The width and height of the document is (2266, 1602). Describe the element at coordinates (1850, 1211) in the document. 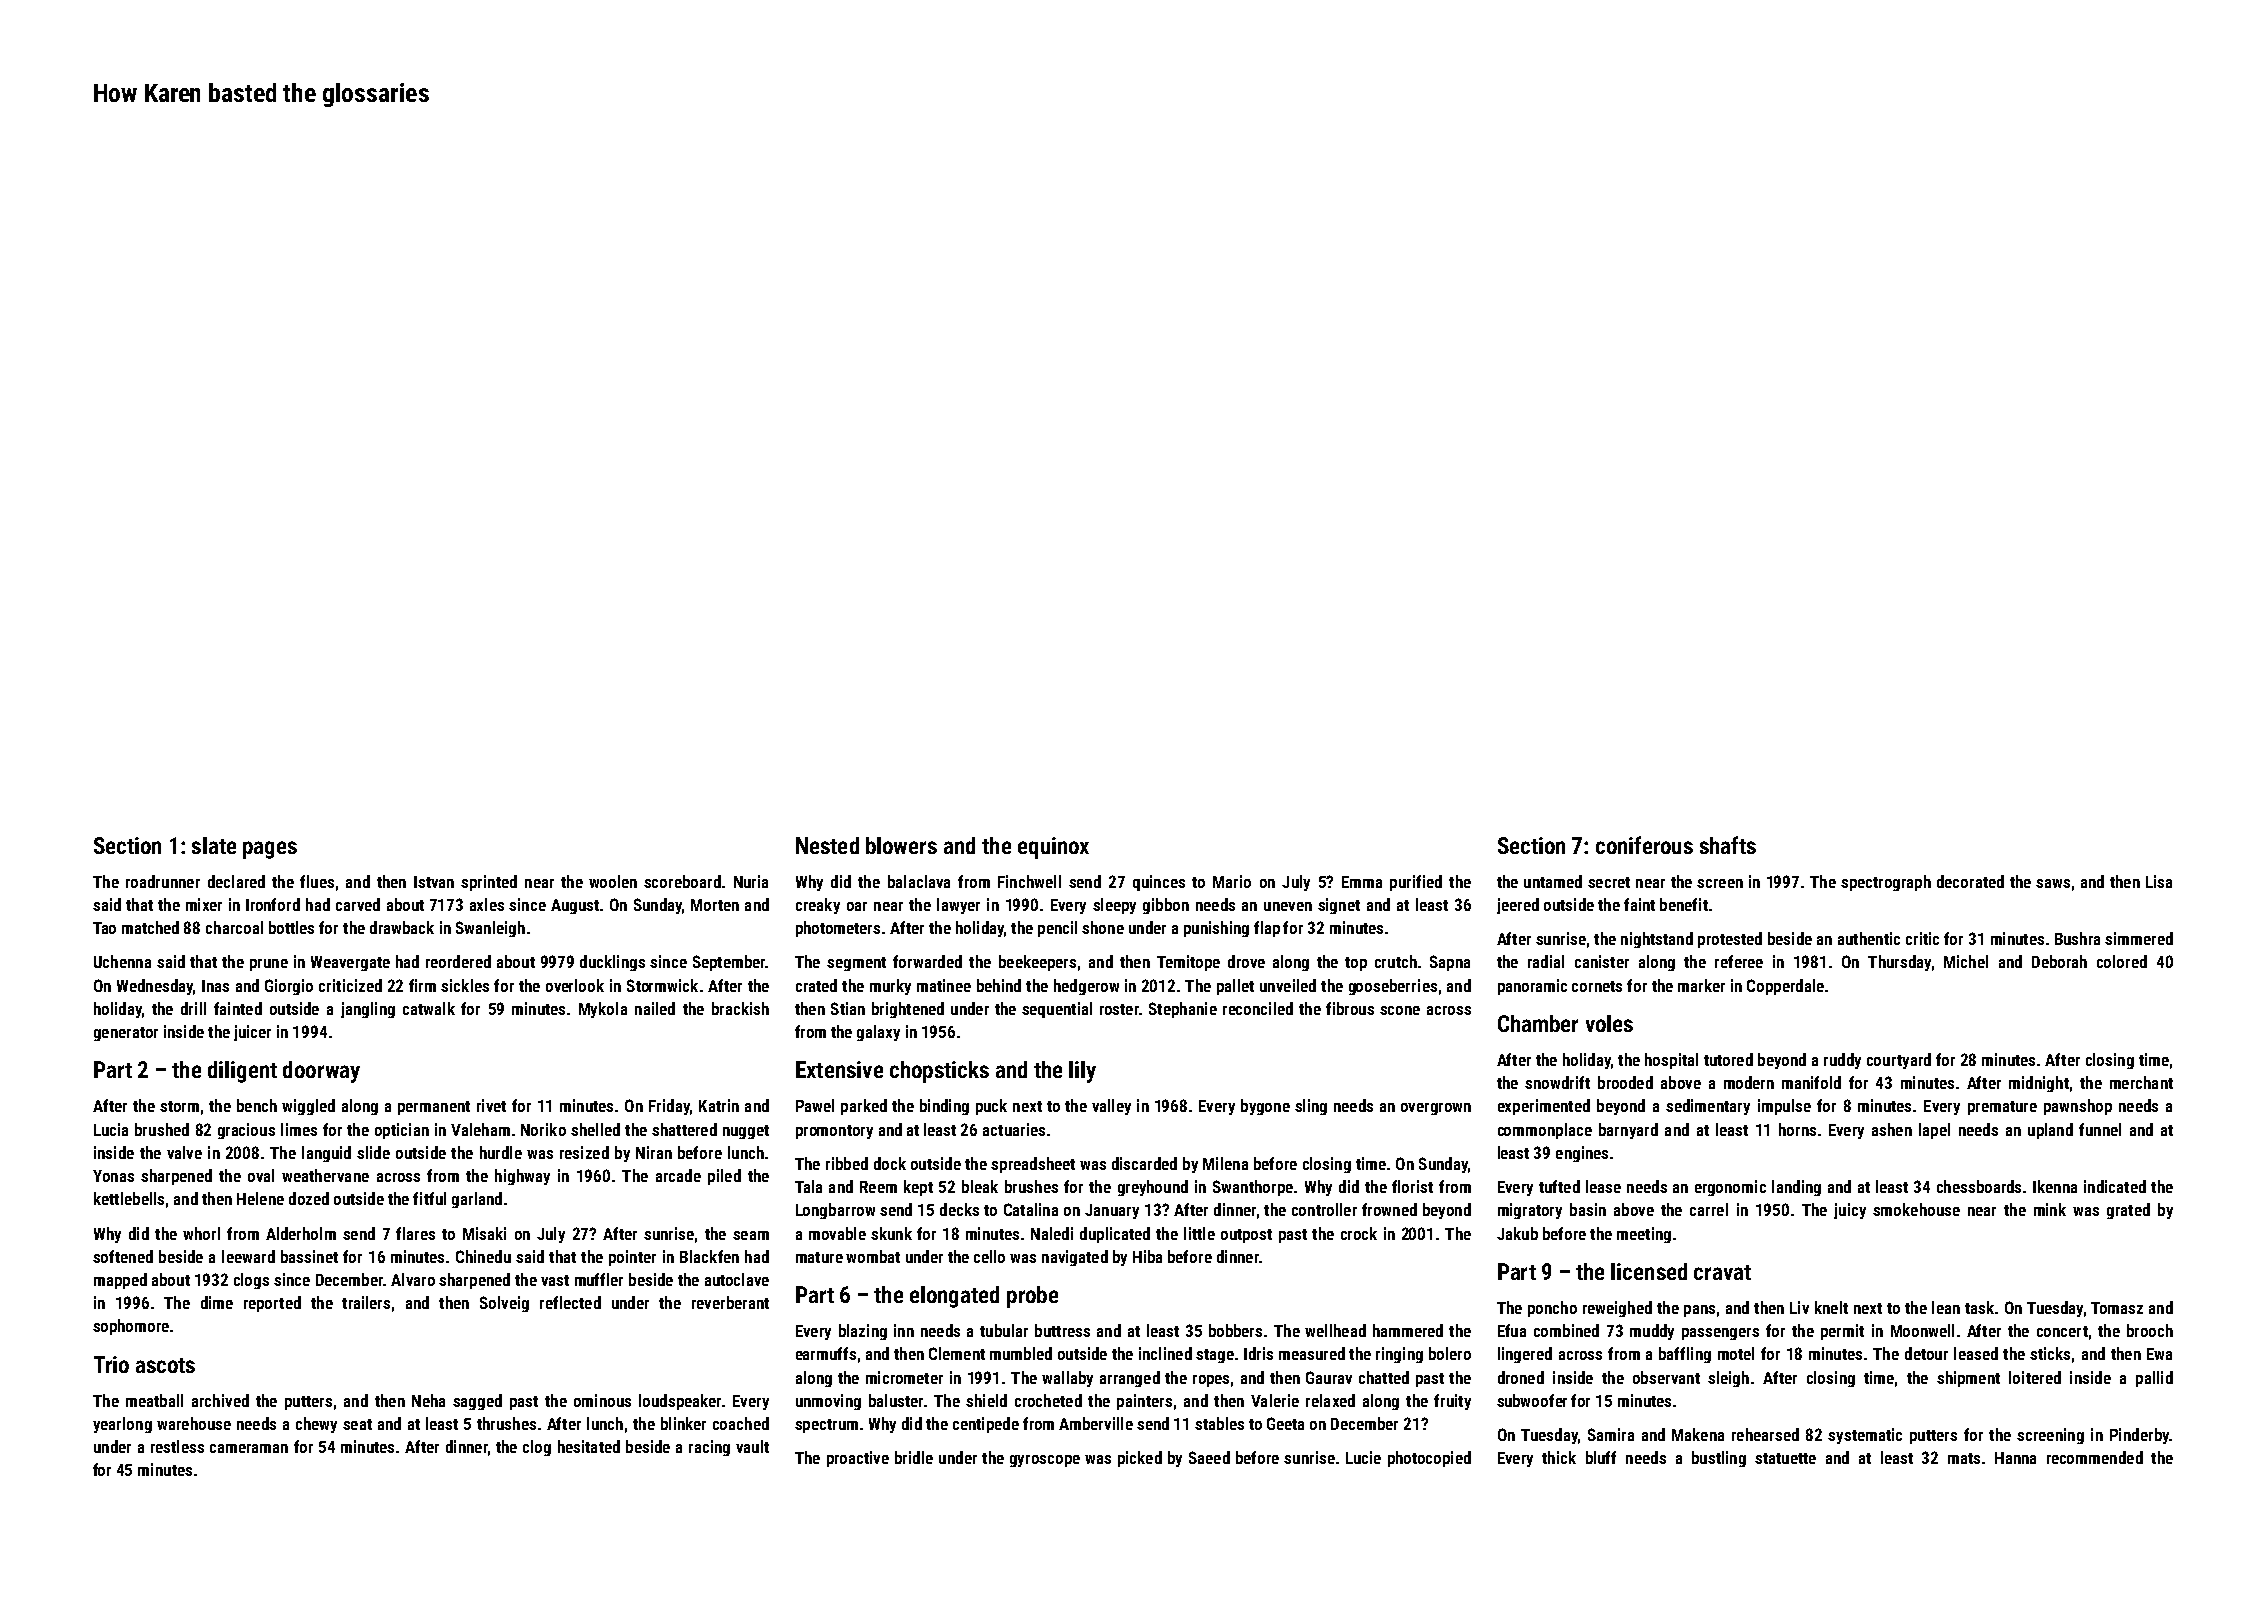

I see `juicy` at that location.
